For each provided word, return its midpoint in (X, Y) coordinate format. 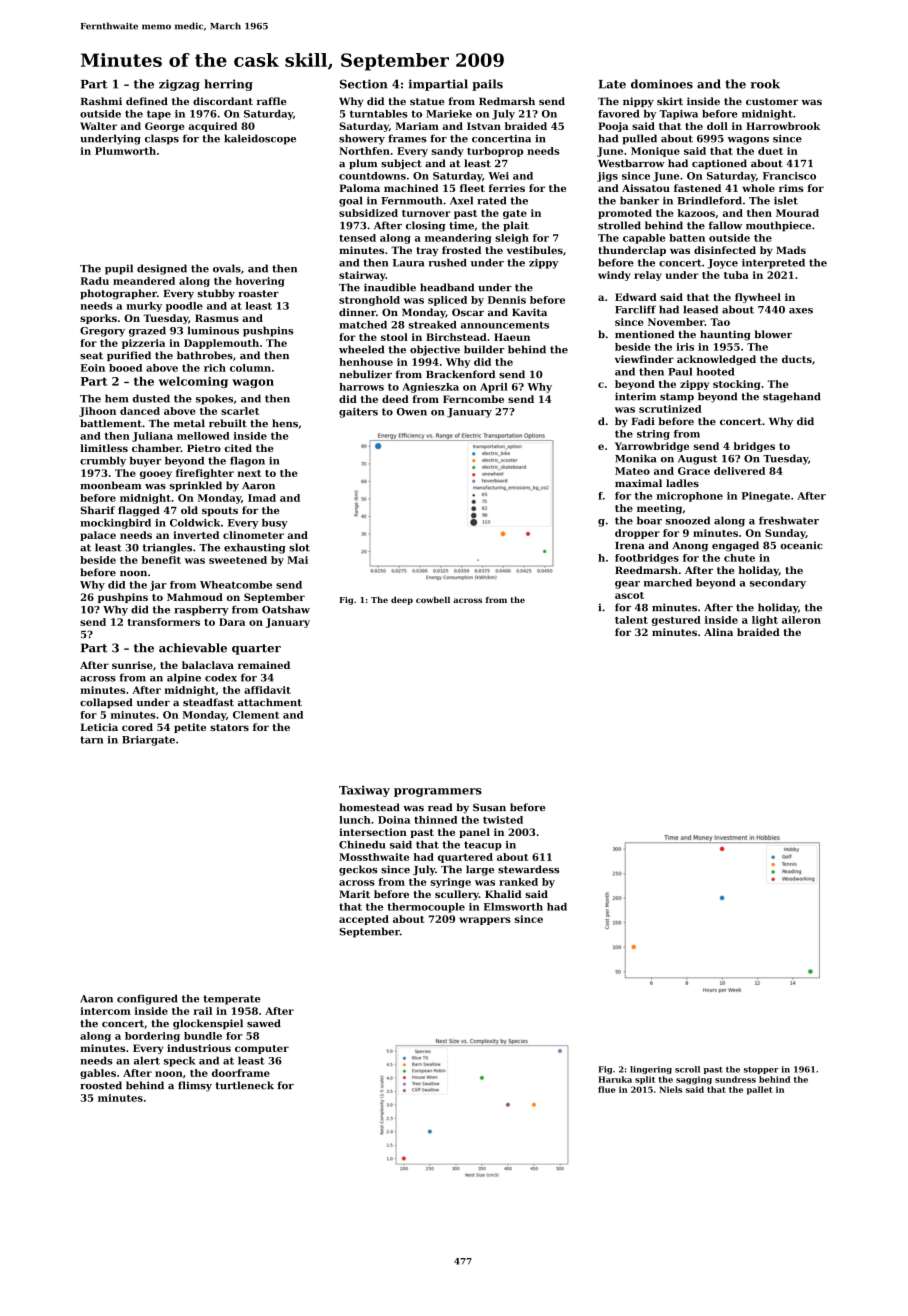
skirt (670, 101)
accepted (364, 920)
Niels (670, 1089)
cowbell (433, 600)
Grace (694, 471)
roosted (101, 1085)
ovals (227, 268)
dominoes (662, 84)
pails (487, 85)
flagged (139, 511)
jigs (607, 177)
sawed (264, 1023)
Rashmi (101, 101)
